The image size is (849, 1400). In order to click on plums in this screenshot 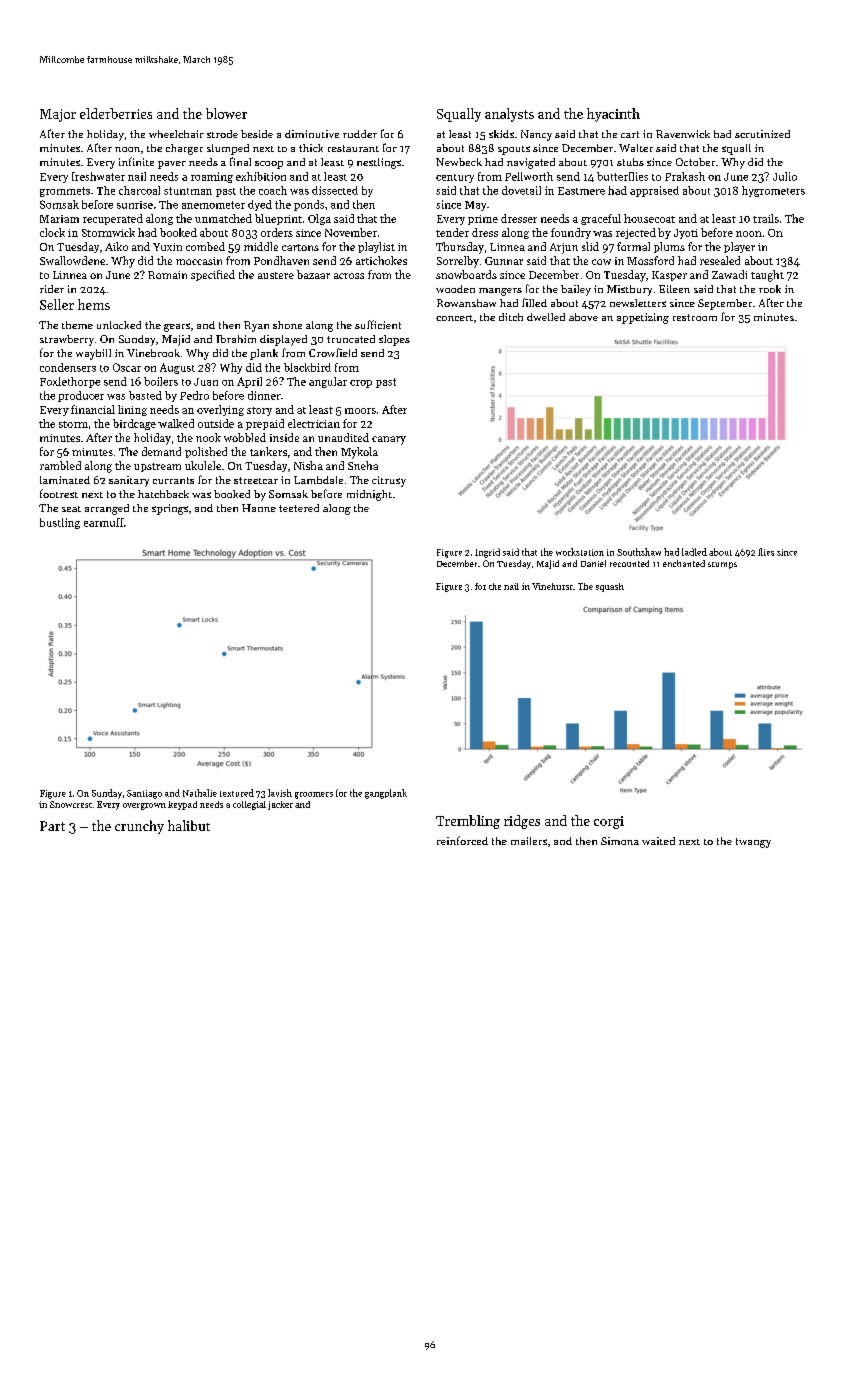, I will do `click(669, 247)`.
